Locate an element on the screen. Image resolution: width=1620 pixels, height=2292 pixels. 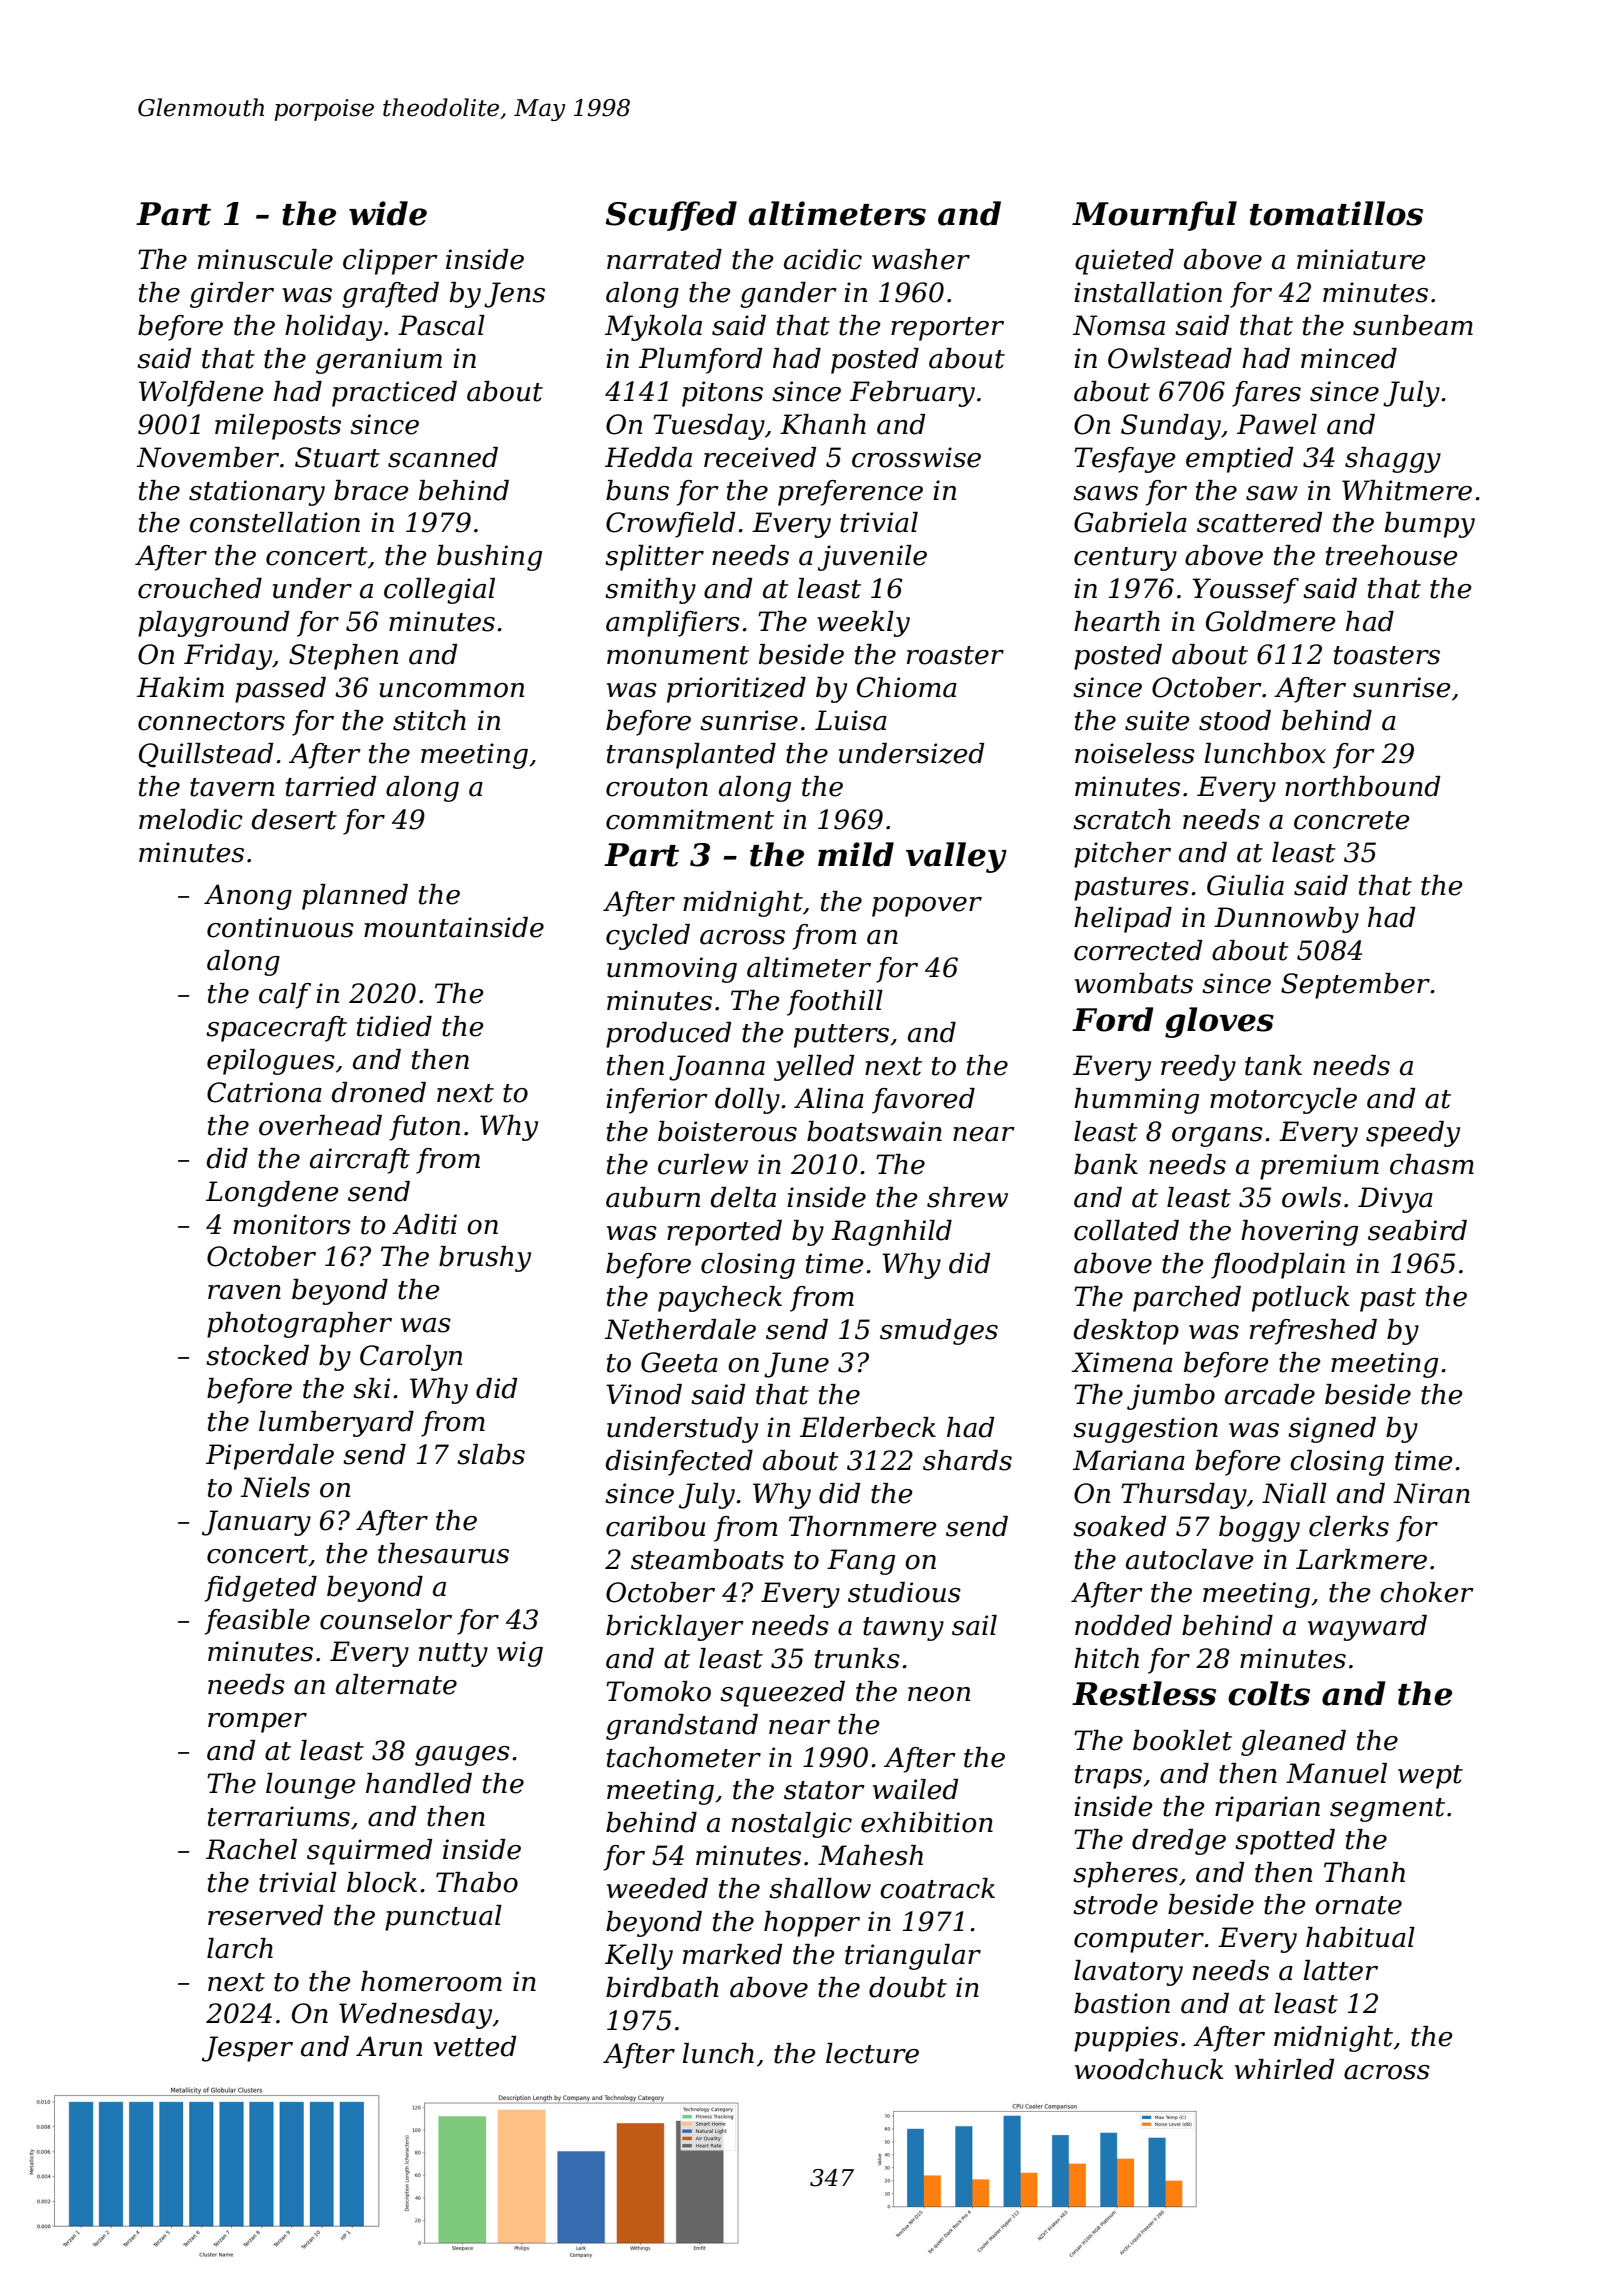
slabs is located at coordinates (491, 1454).
